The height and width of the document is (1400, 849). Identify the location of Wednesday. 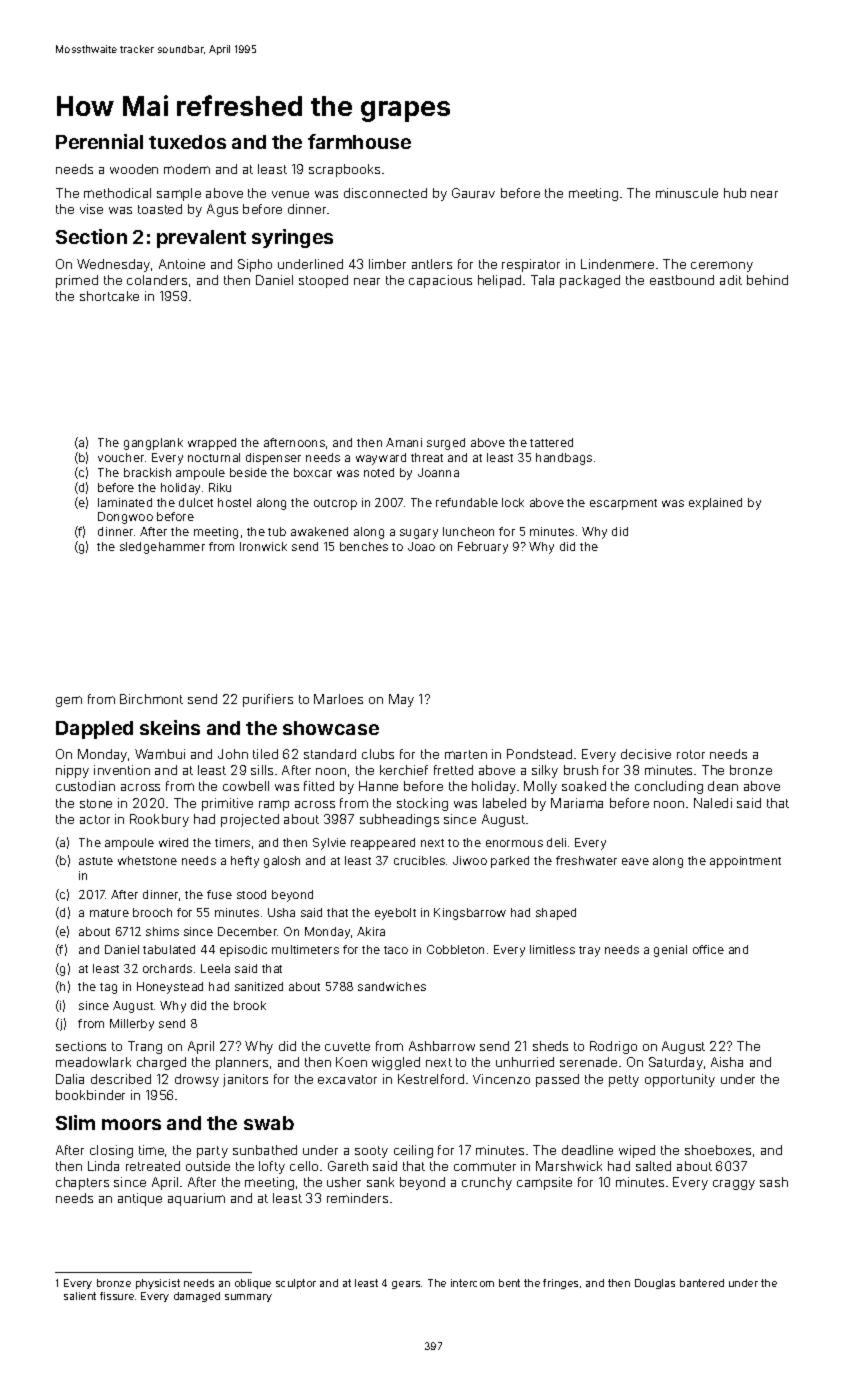
(113, 265).
